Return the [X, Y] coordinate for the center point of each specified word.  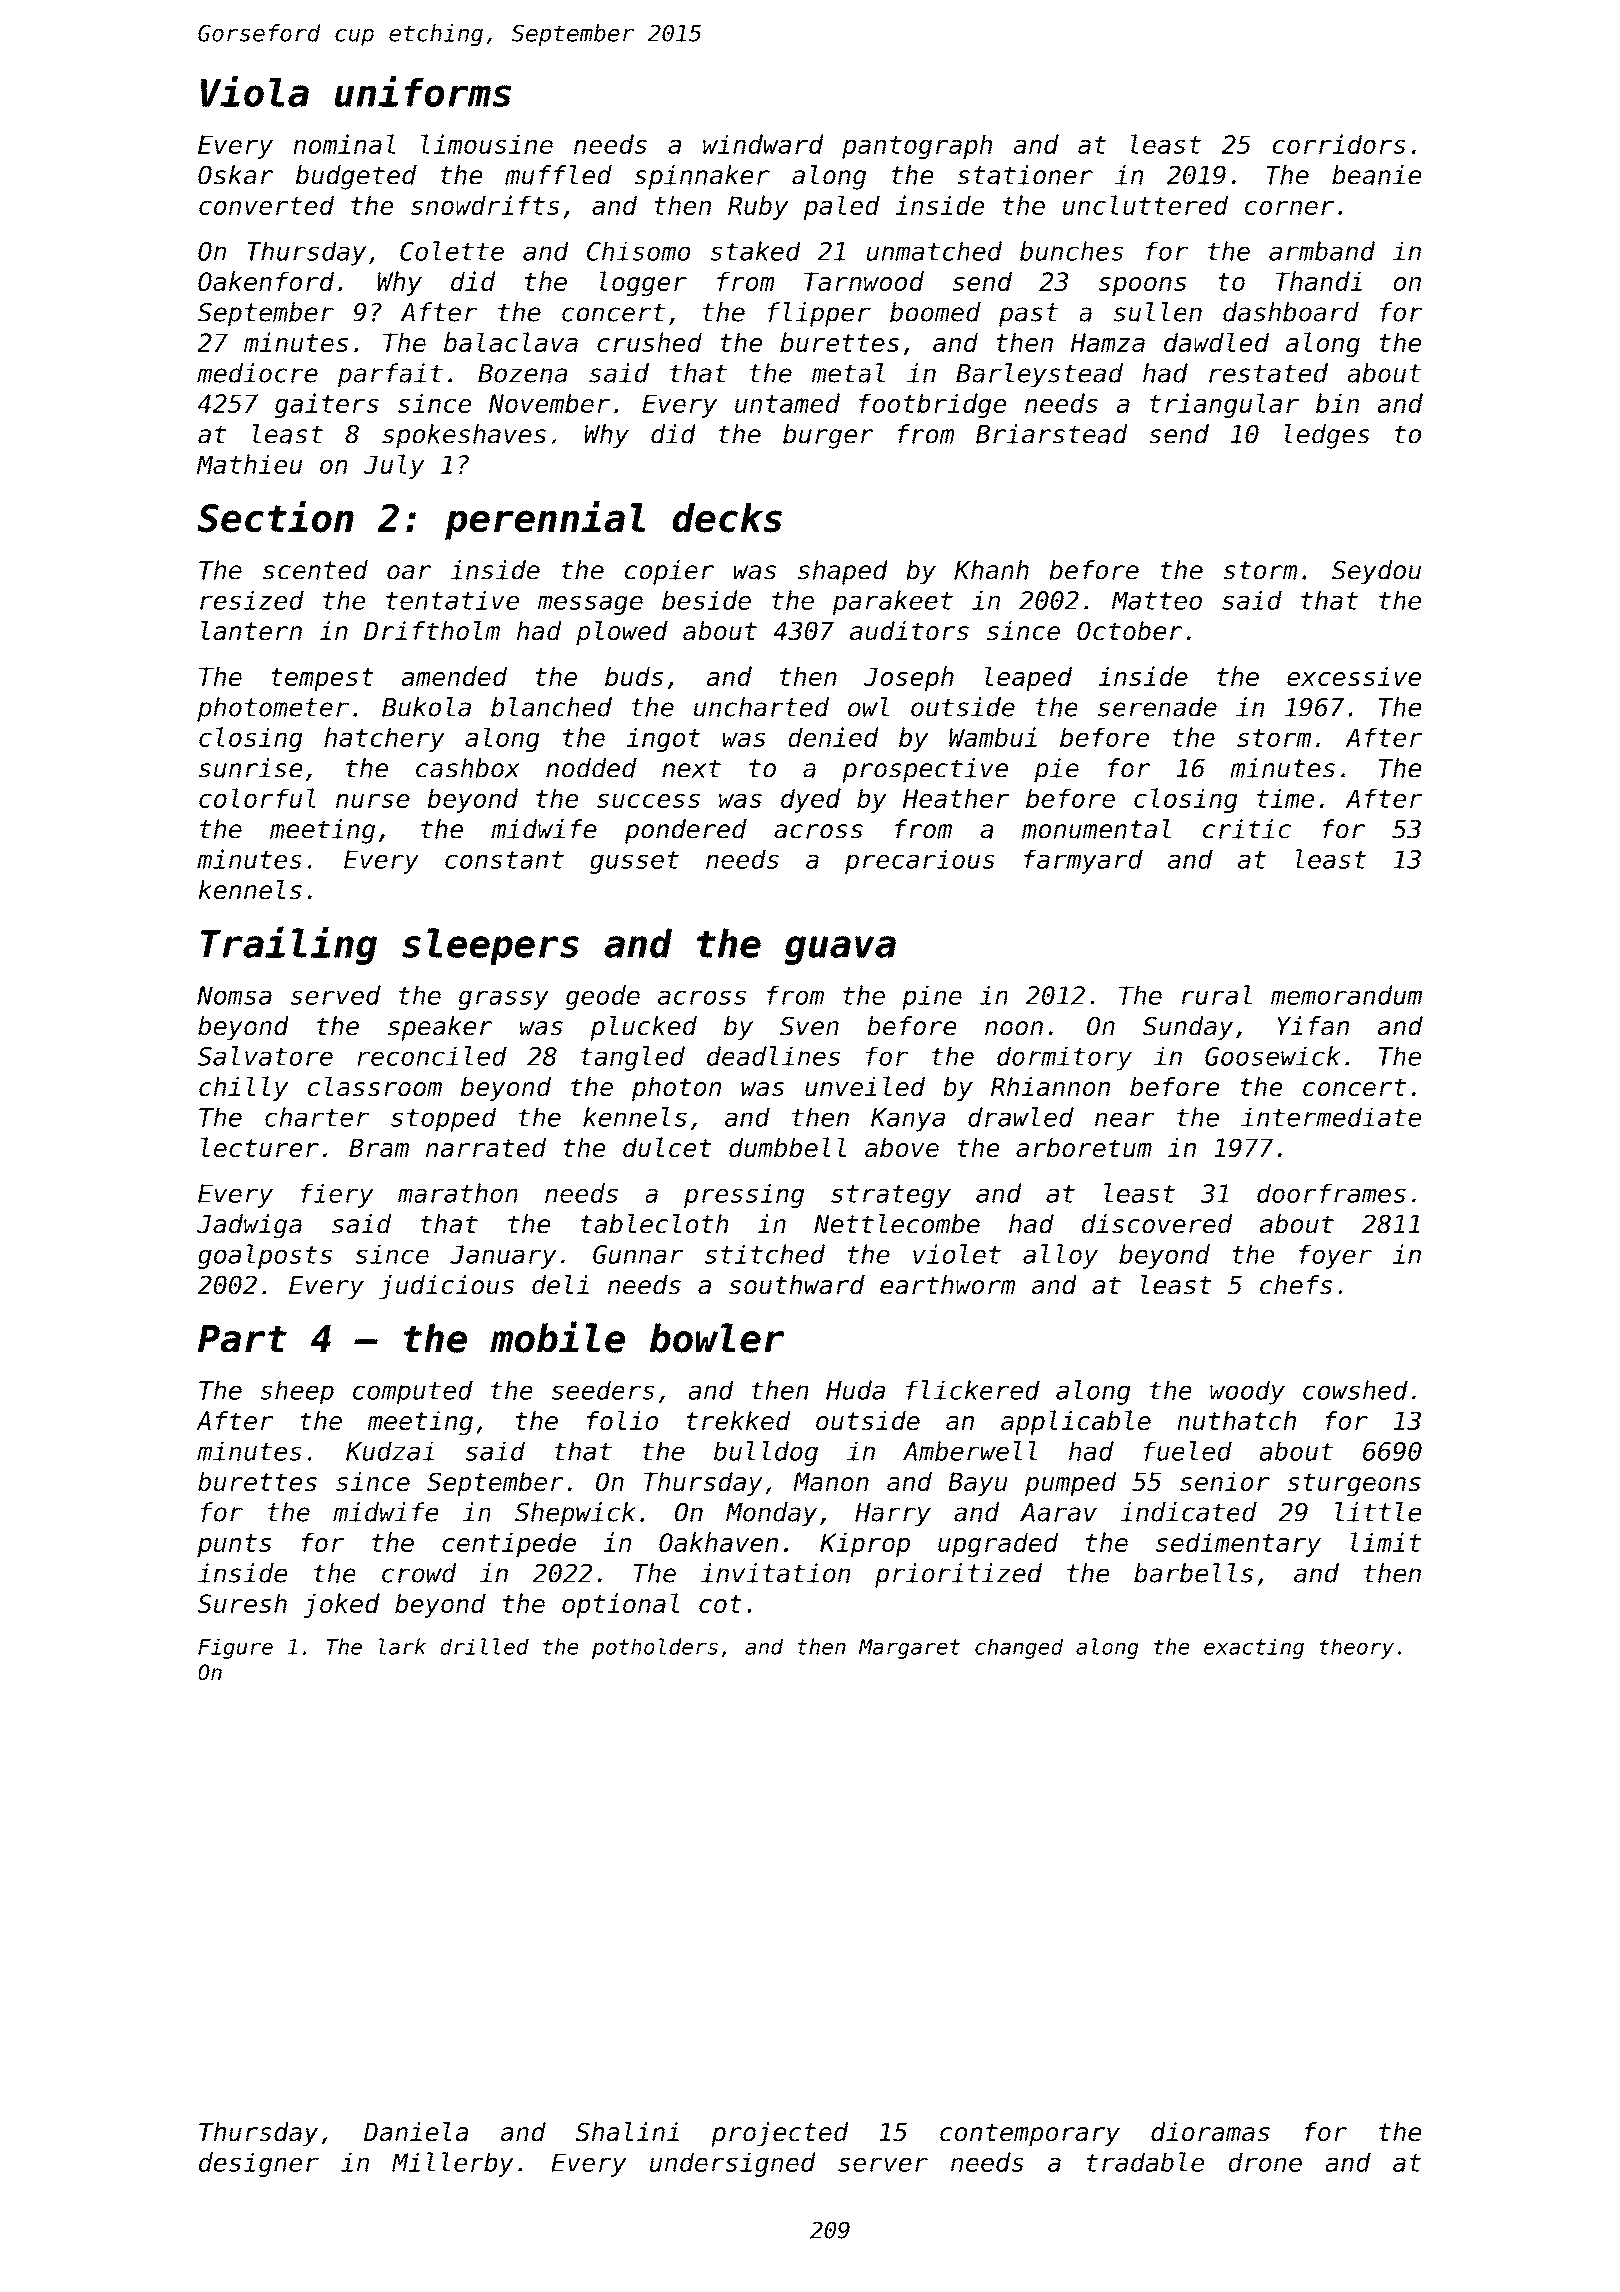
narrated [486, 1148]
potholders [655, 1648]
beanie [1376, 175]
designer [259, 2164]
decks [727, 518]
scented [315, 570]
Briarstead [1052, 434]
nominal [344, 144]
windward [763, 144]
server [883, 2164]
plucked [643, 1028]
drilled [484, 1646]
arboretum [1084, 1148]
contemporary [1030, 2135]
